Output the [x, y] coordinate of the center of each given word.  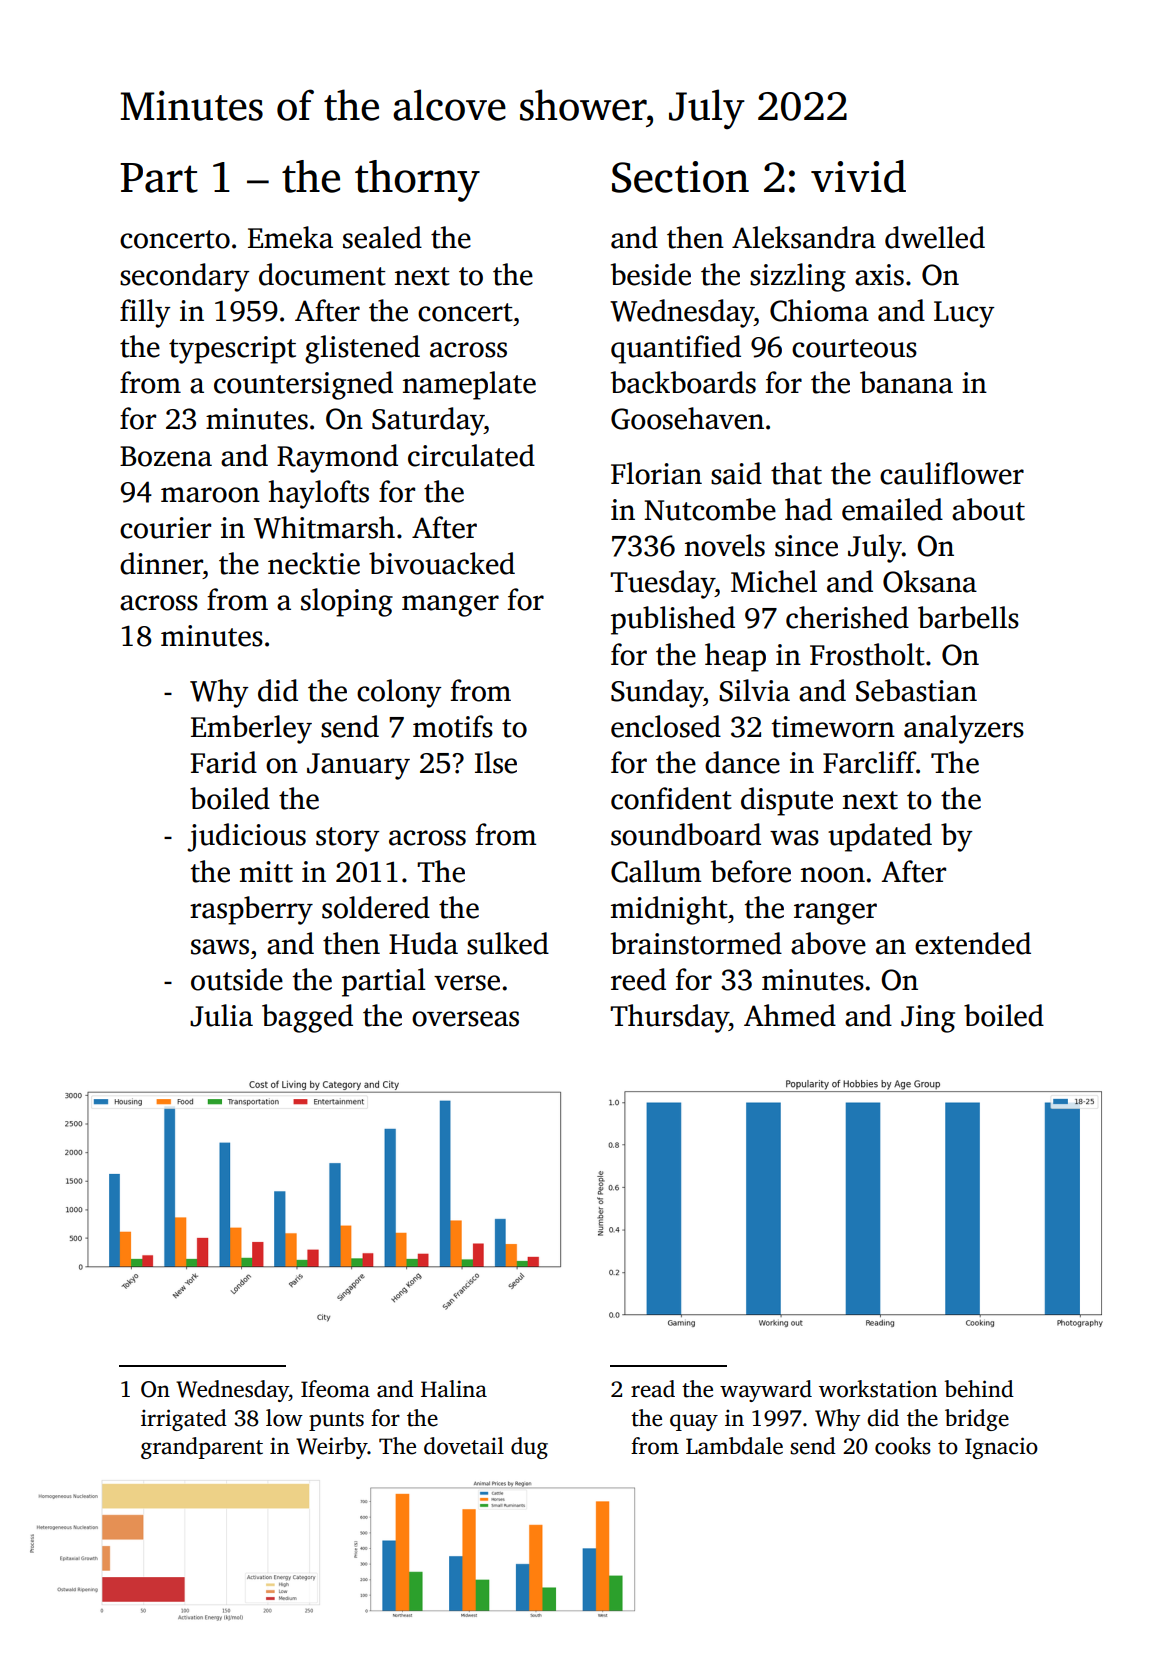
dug [529, 1448]
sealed [382, 237]
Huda [423, 943]
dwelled [935, 237]
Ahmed [790, 1015]
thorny [417, 181]
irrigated [184, 1420]
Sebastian [916, 690]
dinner [161, 563]
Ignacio [1001, 1448]
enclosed [666, 726]
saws [220, 947]
